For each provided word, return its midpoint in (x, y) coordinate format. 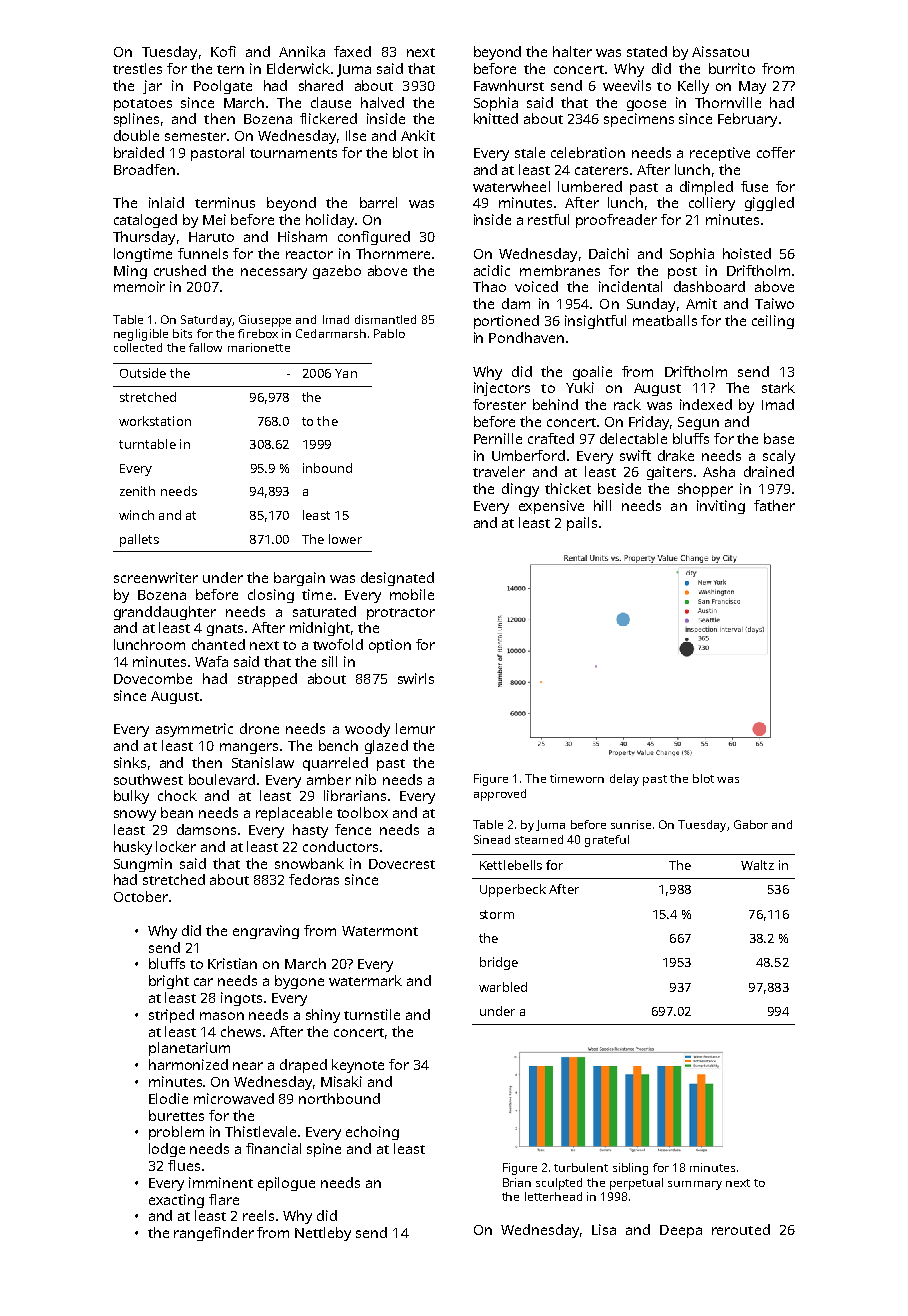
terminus (225, 202)
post (682, 273)
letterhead (553, 1196)
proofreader (616, 221)
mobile (412, 594)
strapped (267, 680)
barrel (378, 202)
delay (624, 780)
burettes (176, 1115)
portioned (506, 322)
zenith (137, 491)
